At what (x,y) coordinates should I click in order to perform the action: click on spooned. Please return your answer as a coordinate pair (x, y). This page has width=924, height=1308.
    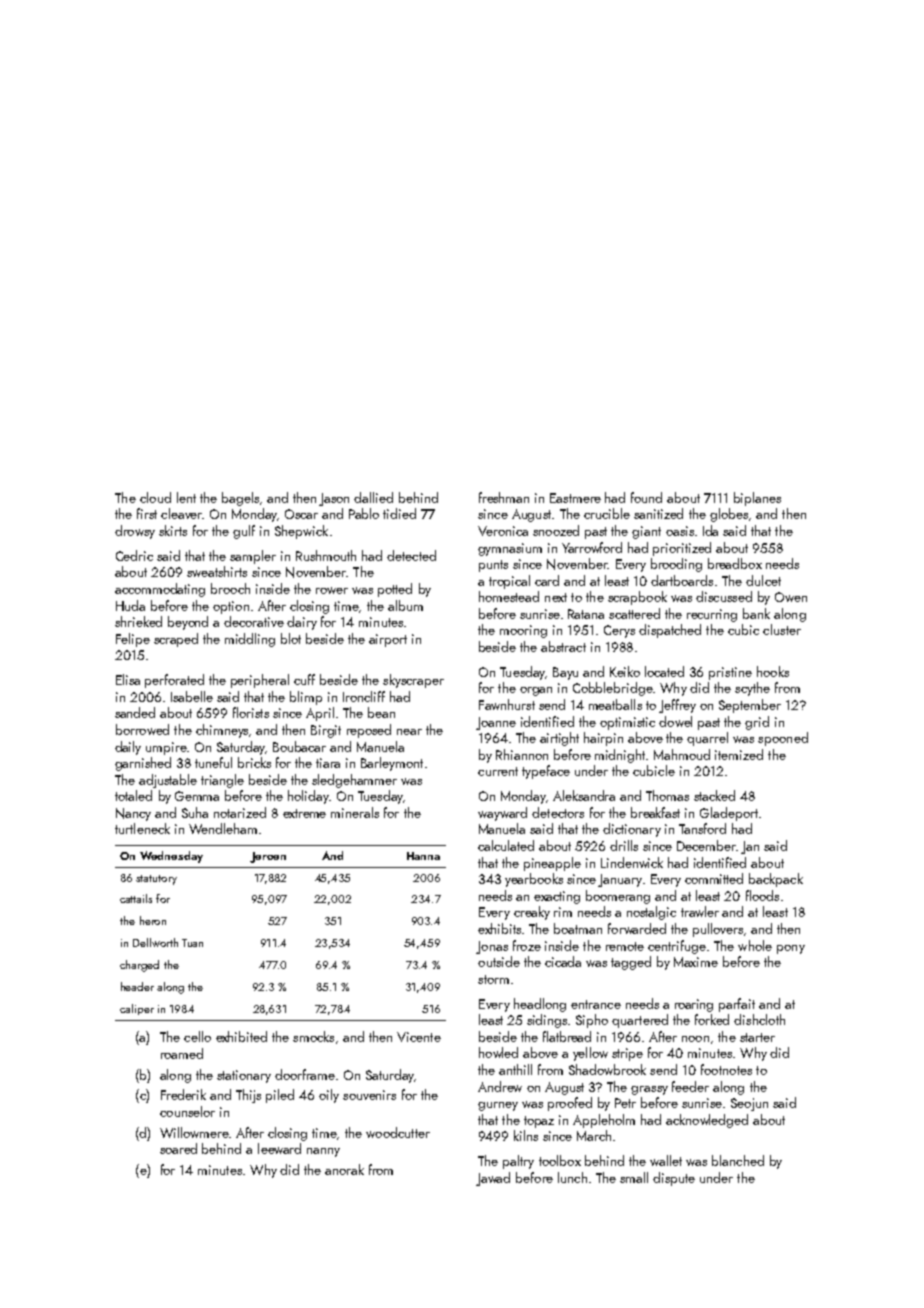
    Looking at the image, I should click on (783, 739).
